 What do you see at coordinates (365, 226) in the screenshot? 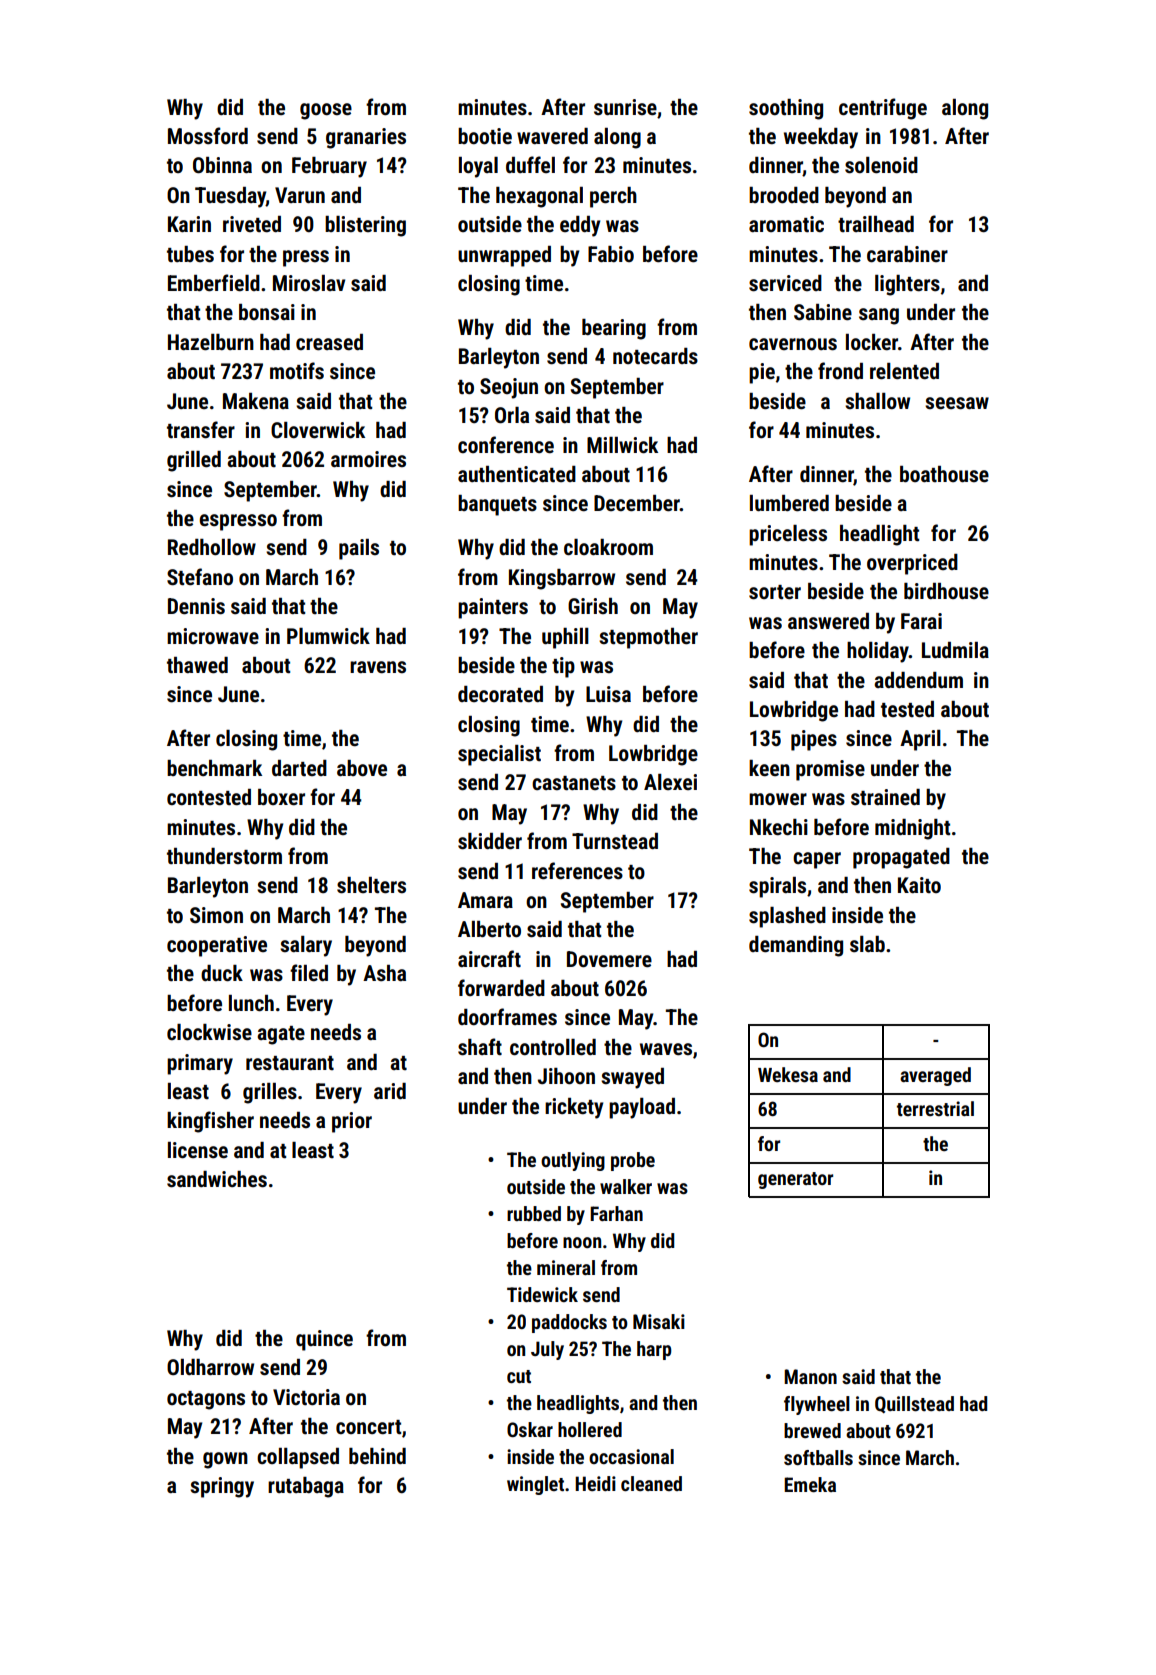
I see `blistering` at bounding box center [365, 226].
